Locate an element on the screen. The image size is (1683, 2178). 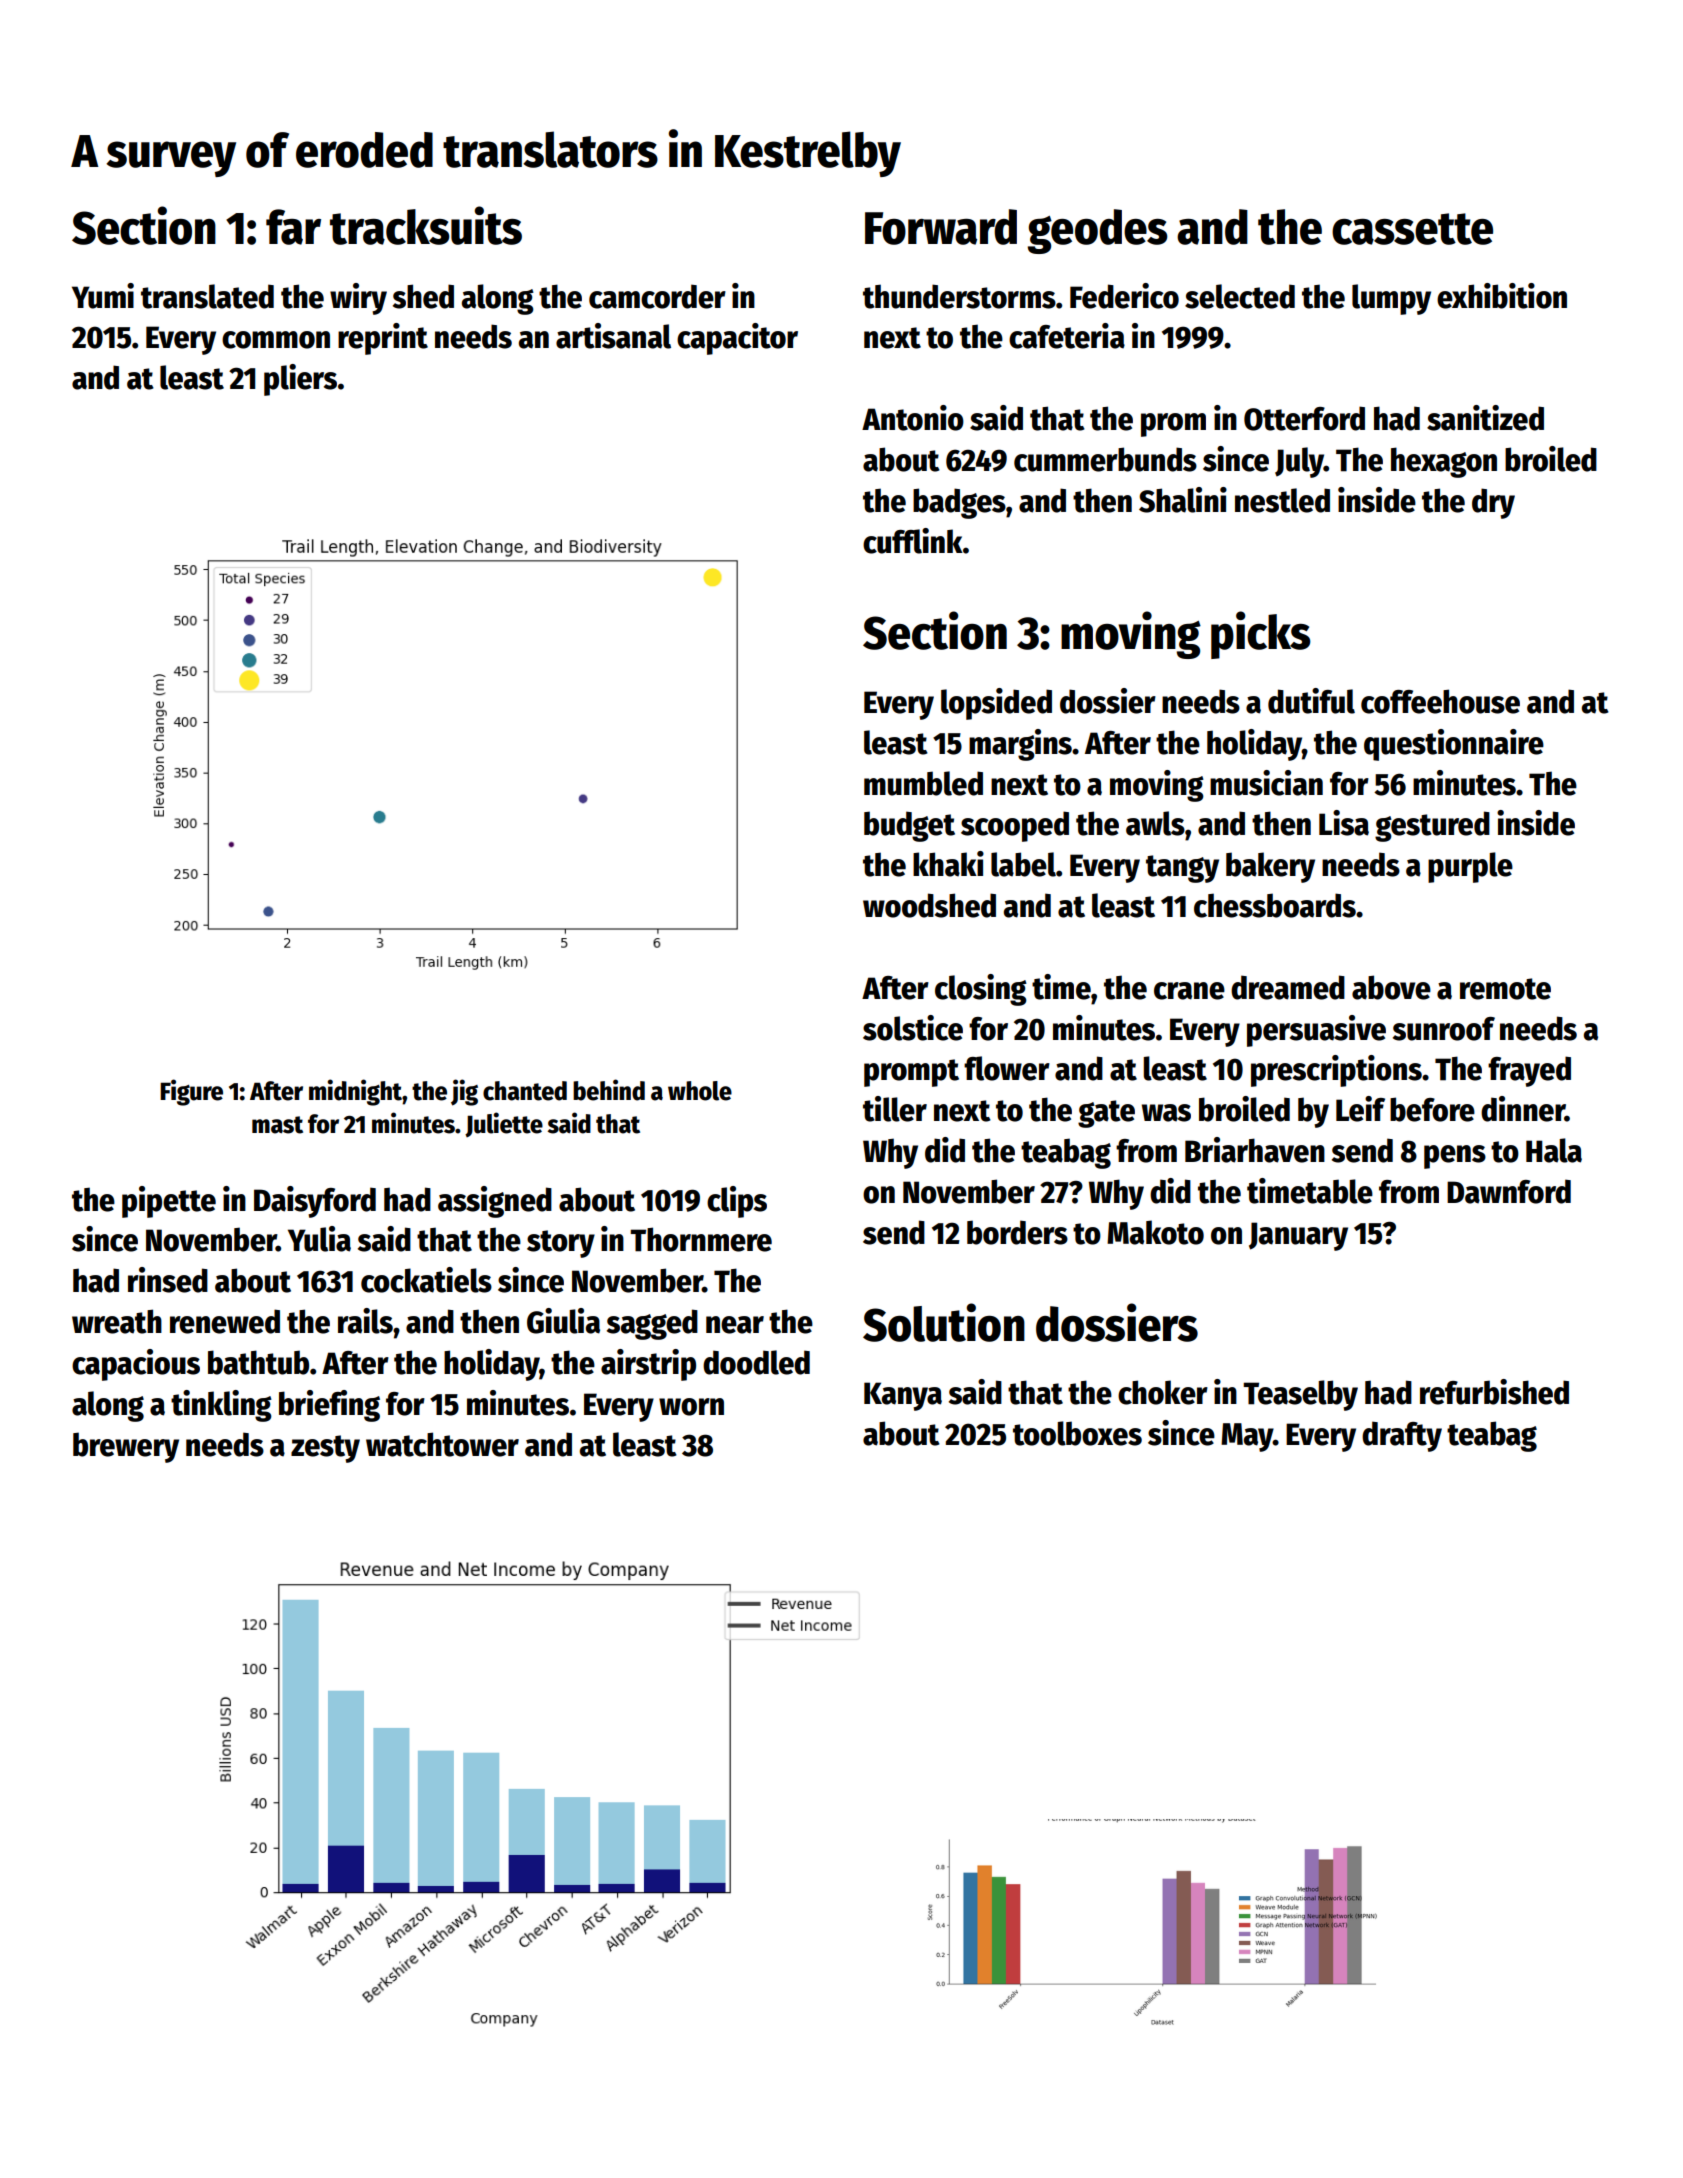
camcorder is located at coordinates (657, 296).
